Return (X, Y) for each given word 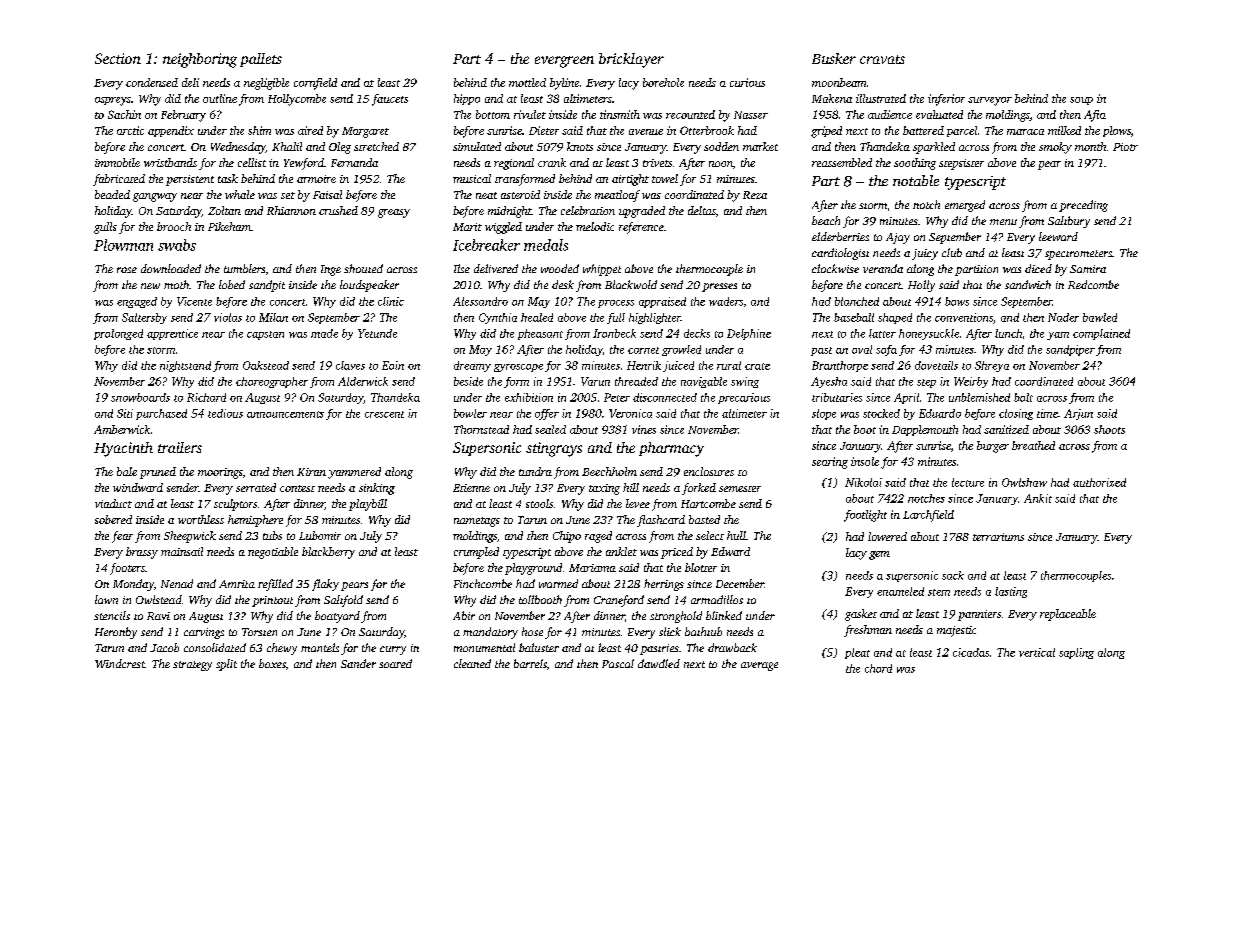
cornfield (315, 84)
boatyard (337, 617)
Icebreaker (486, 245)
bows (957, 301)
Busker (834, 58)
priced (677, 553)
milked (1064, 130)
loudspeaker (369, 286)
